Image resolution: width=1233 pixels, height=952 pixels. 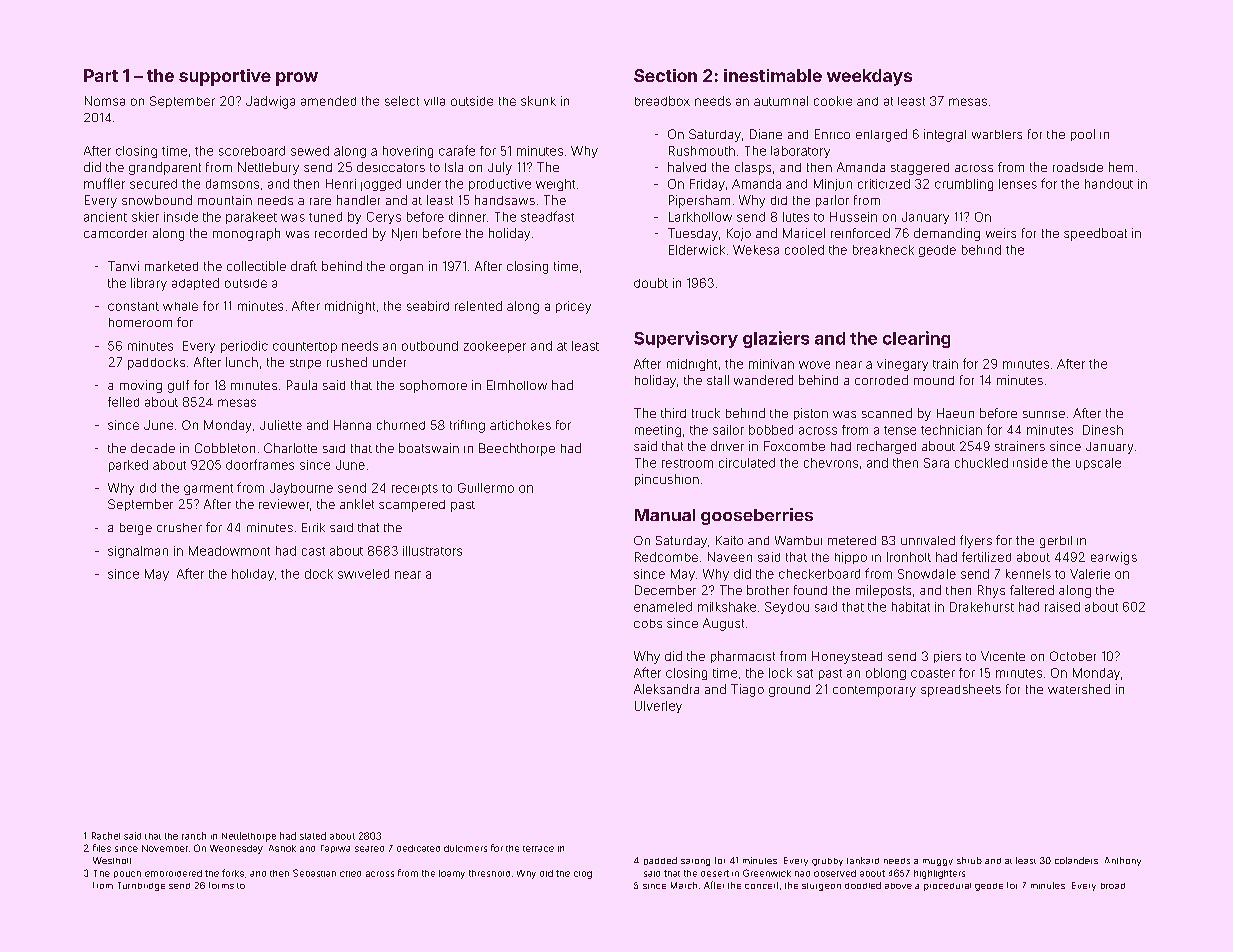 What do you see at coordinates (406, 269) in the page?
I see `organ` at bounding box center [406, 269].
